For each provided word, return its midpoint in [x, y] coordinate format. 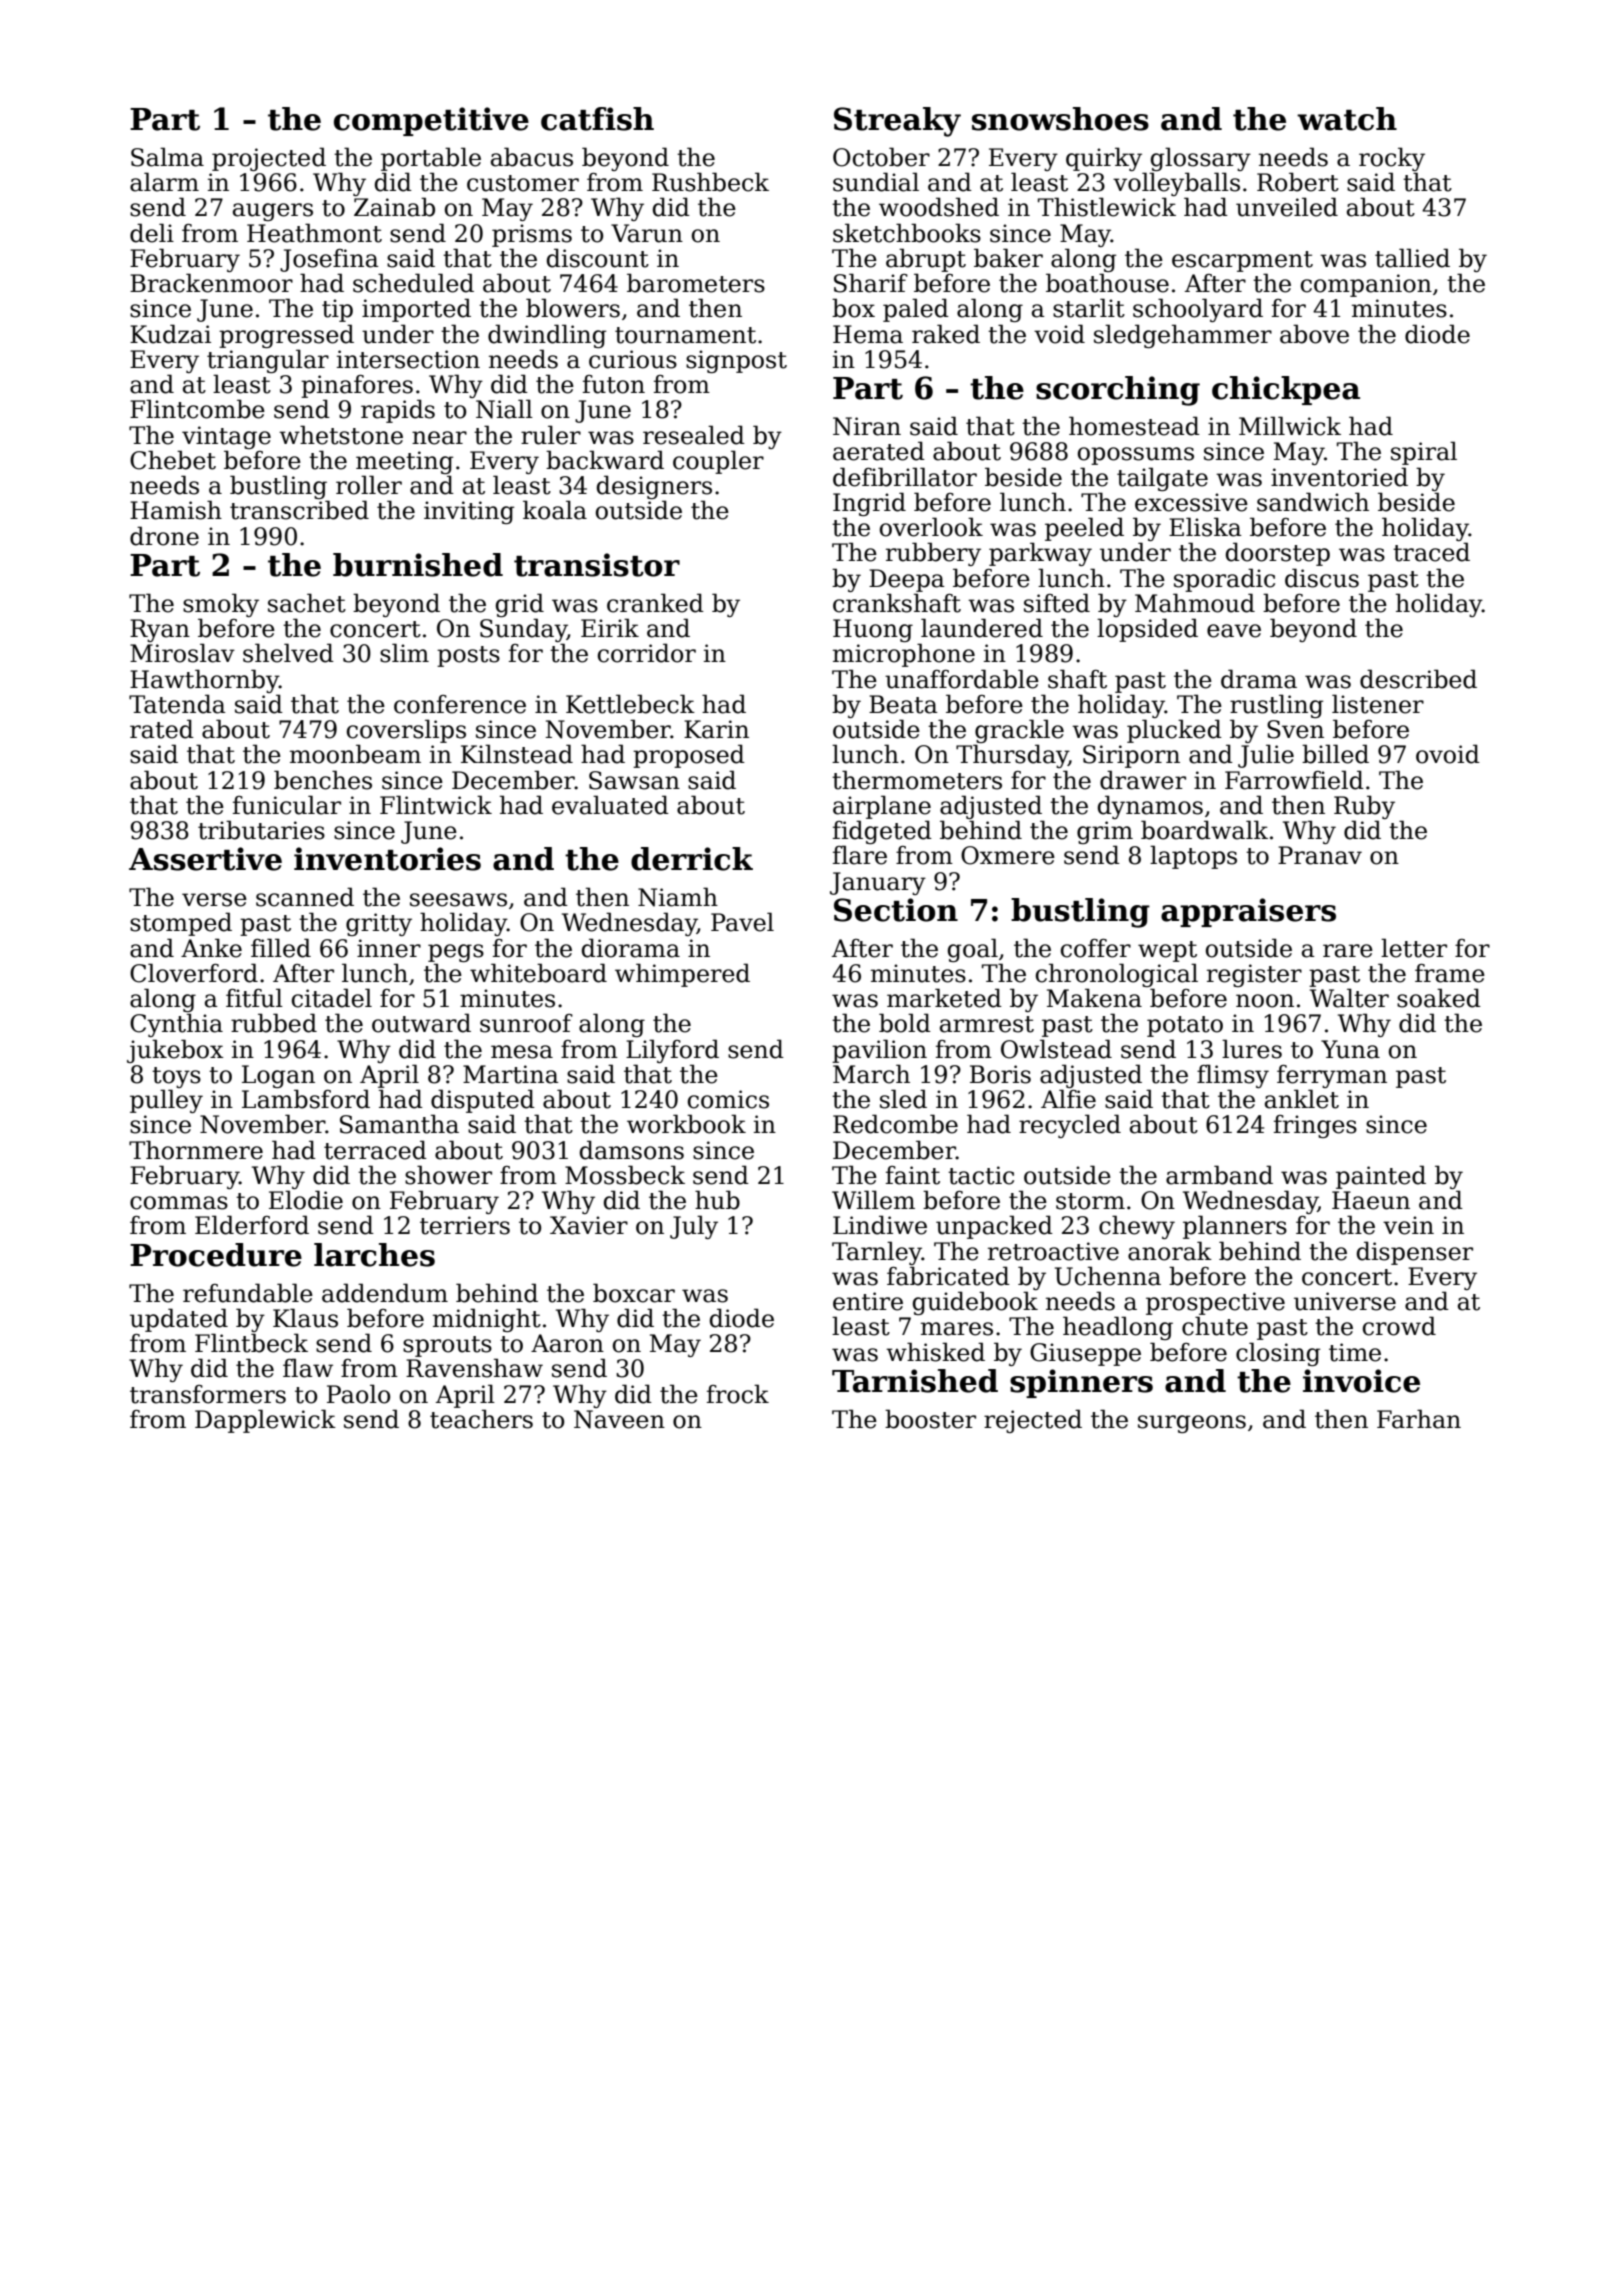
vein [1408, 1225]
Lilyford [672, 1051]
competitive [431, 121]
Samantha [399, 1124]
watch [1347, 119]
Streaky [897, 122]
